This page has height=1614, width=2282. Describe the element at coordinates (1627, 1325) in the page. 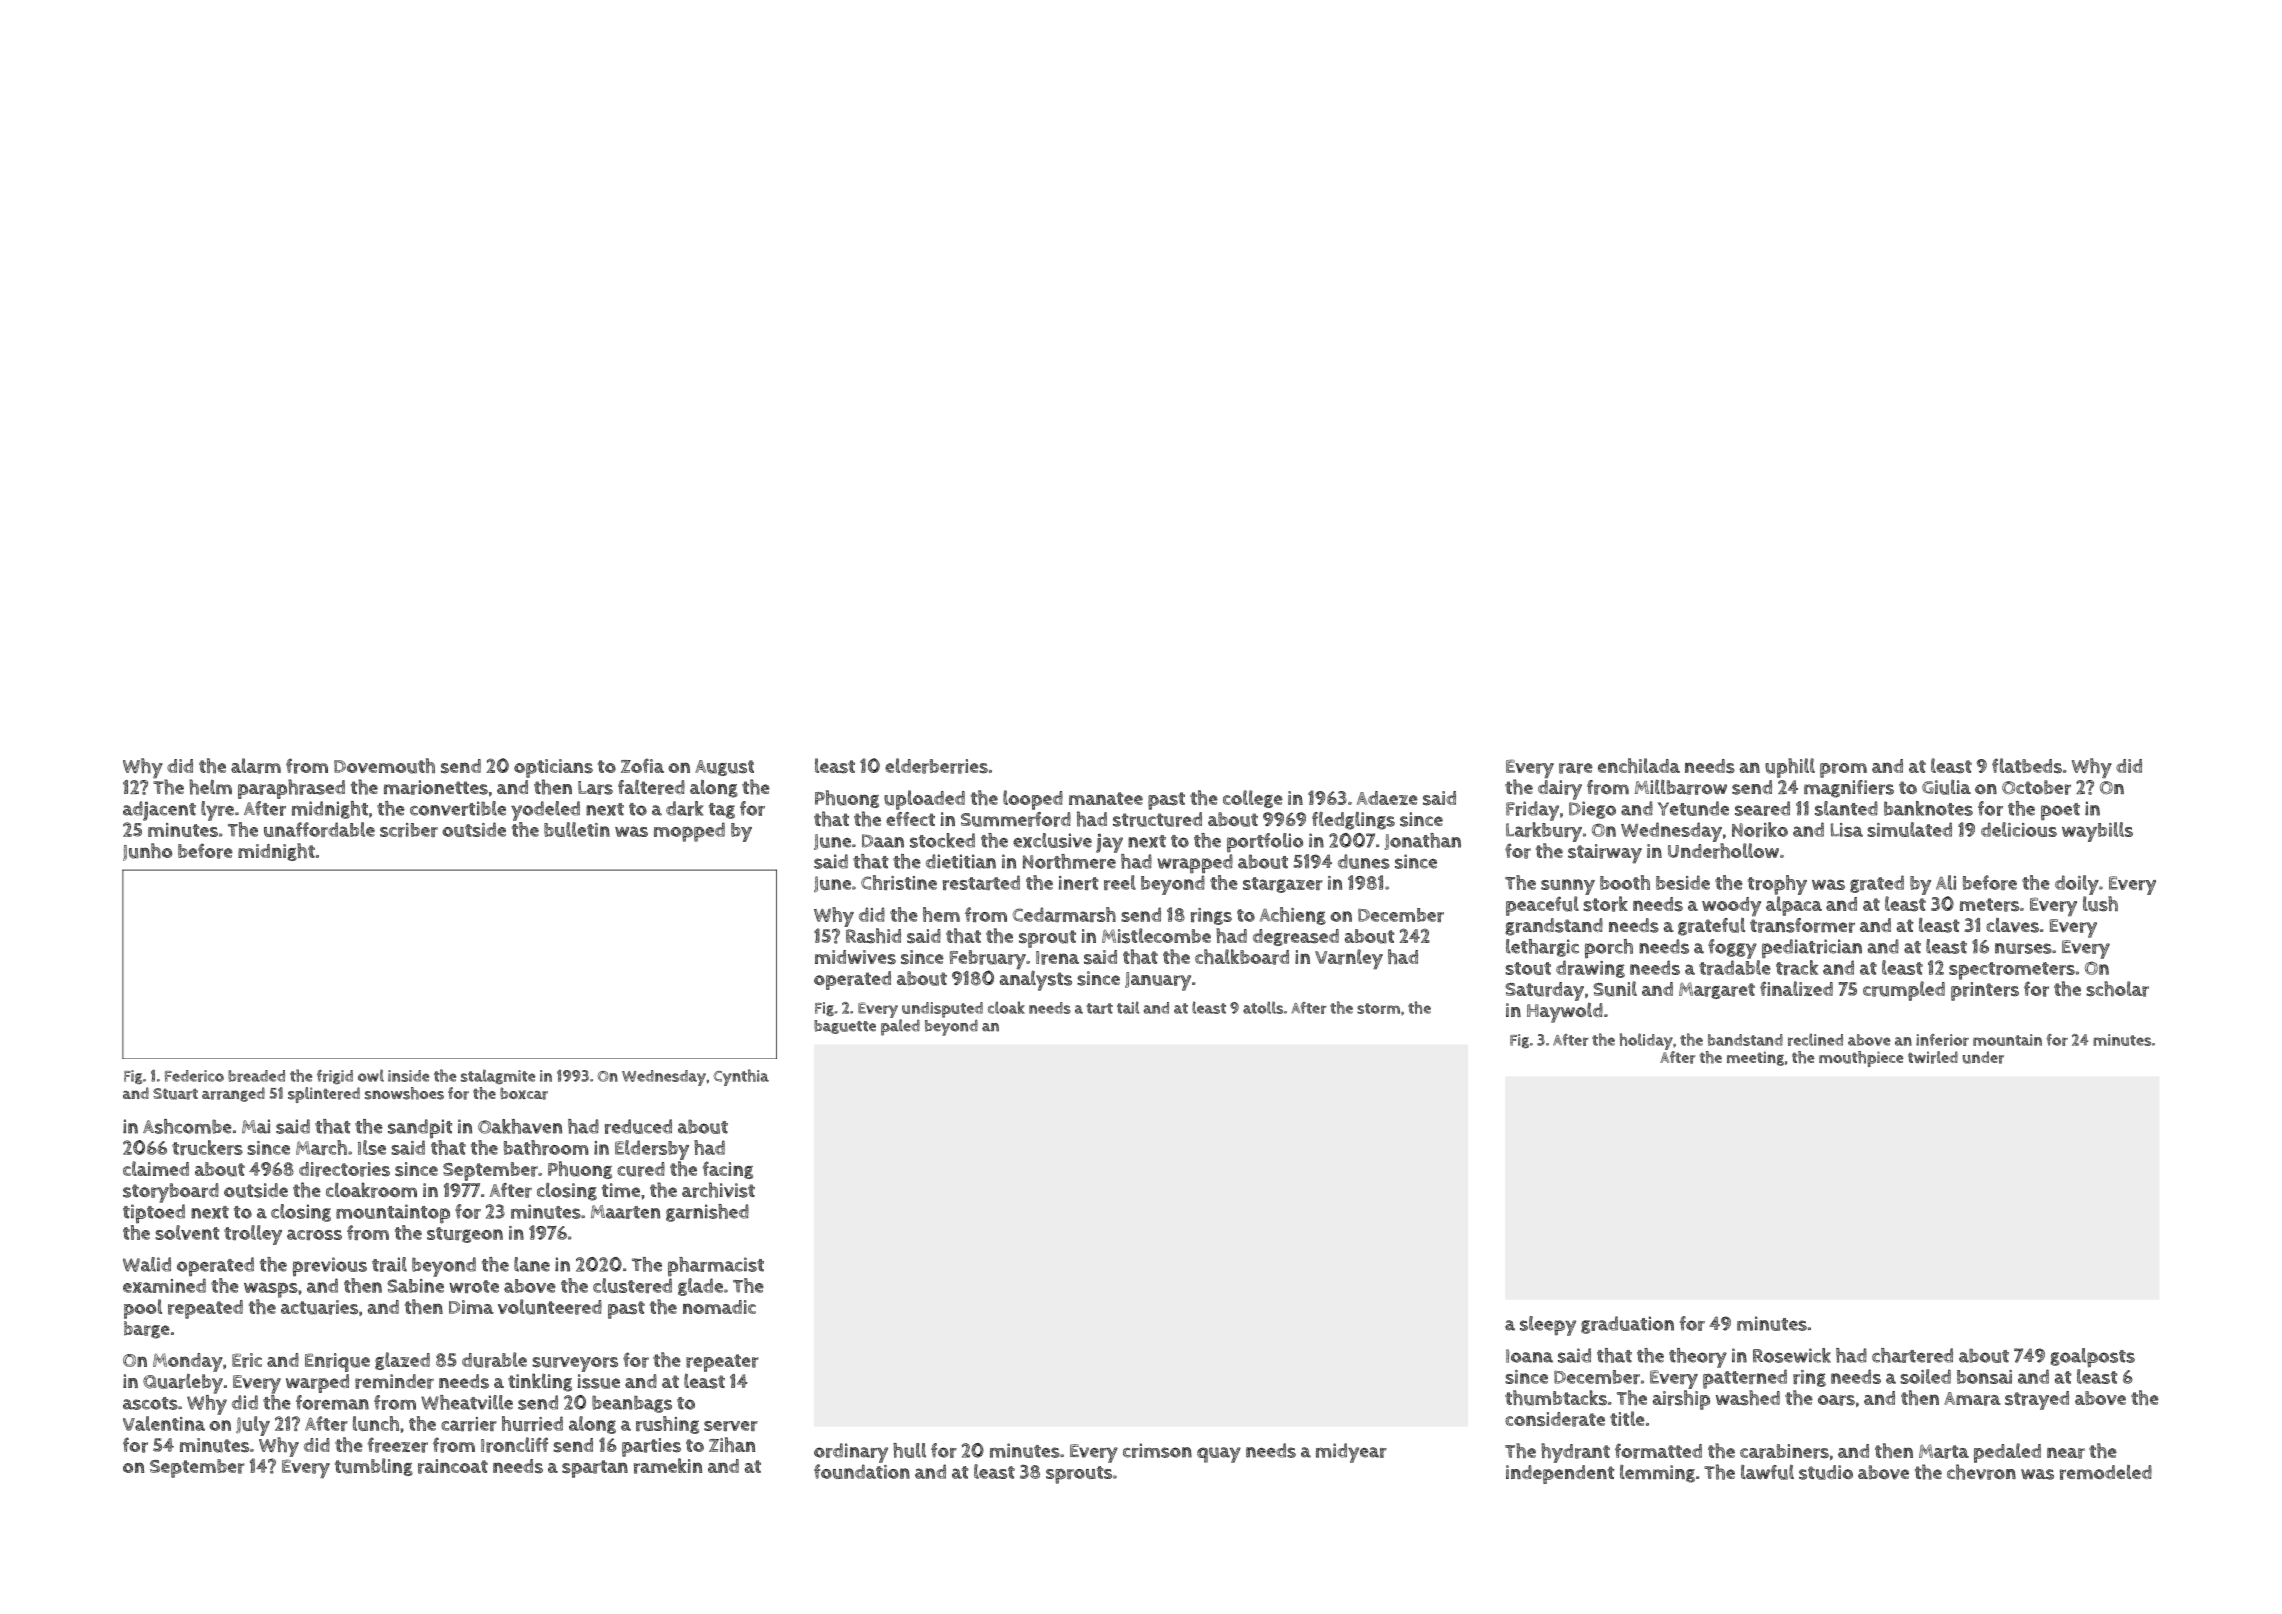

I see `graduation` at that location.
